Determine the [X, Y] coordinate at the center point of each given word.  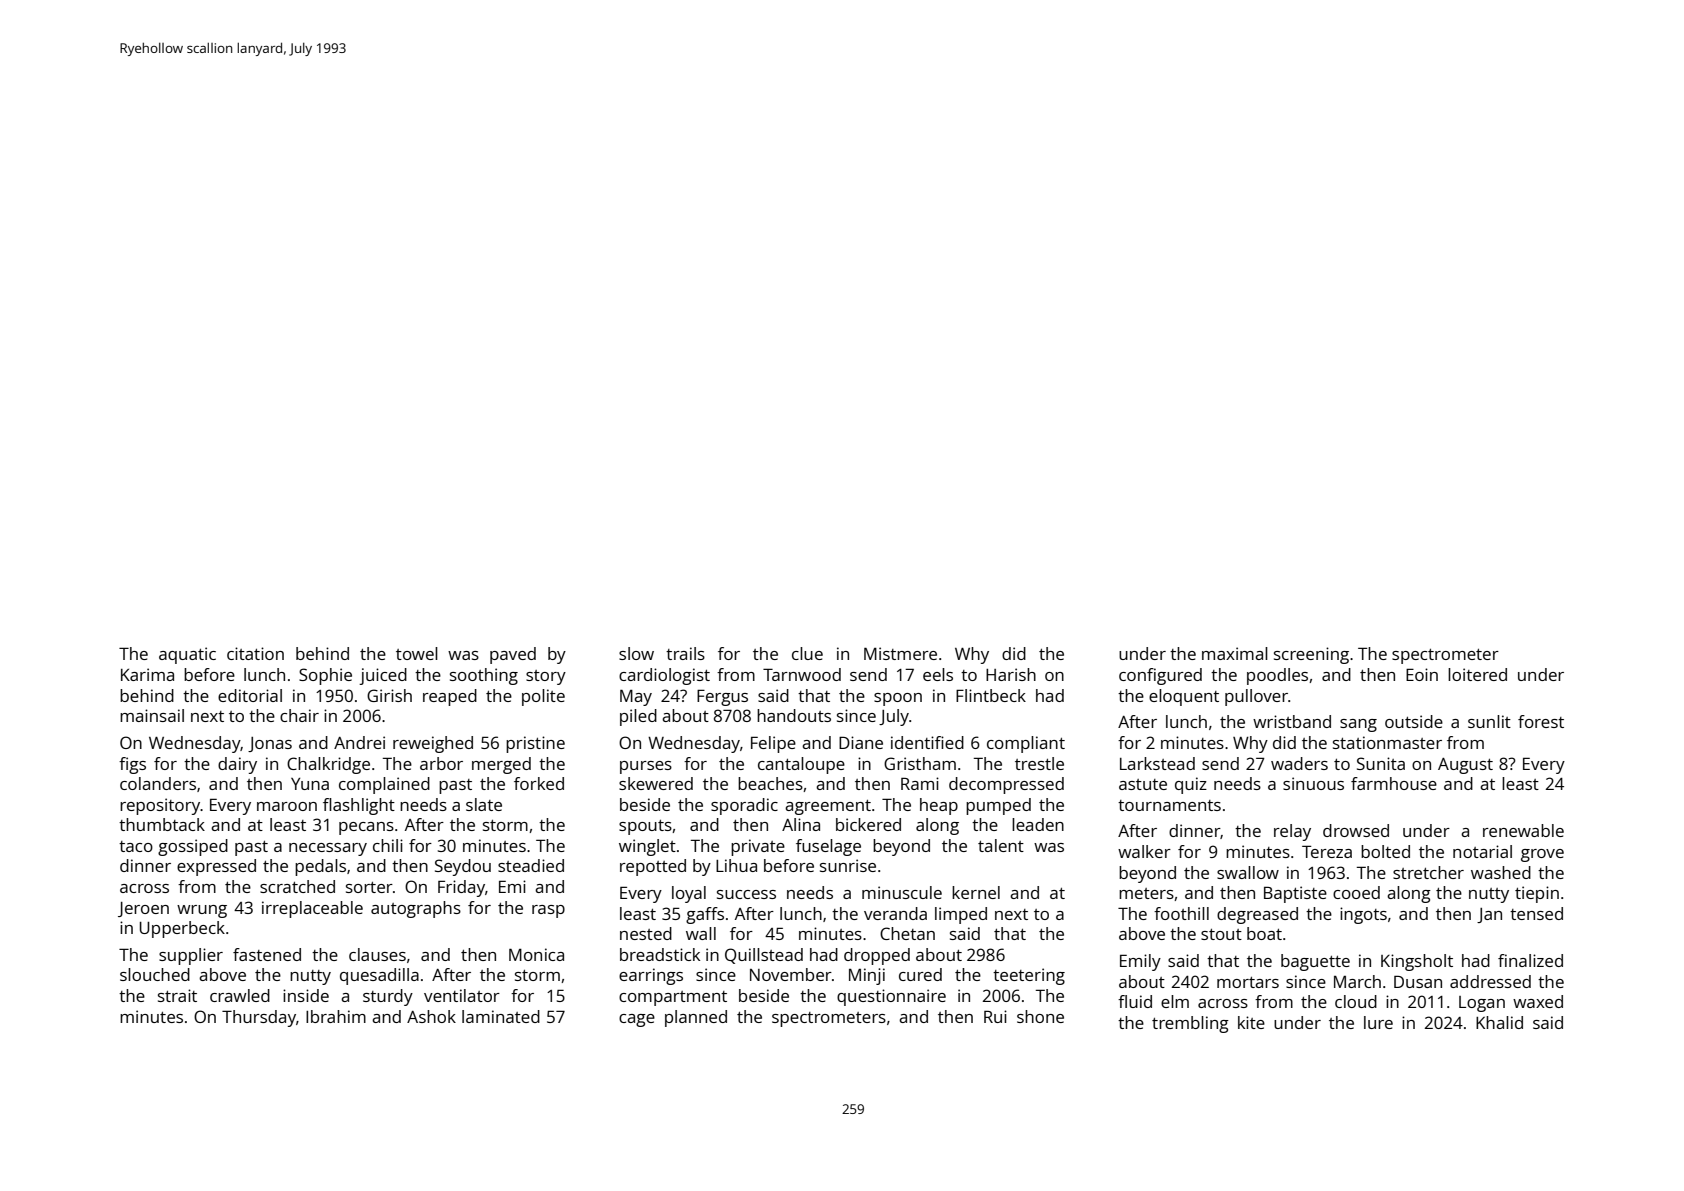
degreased [1257, 915]
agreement [828, 807]
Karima [147, 674]
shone [1040, 1016]
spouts [645, 827]
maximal [1235, 653]
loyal [689, 894]
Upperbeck [182, 929]
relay [1292, 832]
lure [1378, 1022]
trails [685, 653]
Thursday [259, 1018]
